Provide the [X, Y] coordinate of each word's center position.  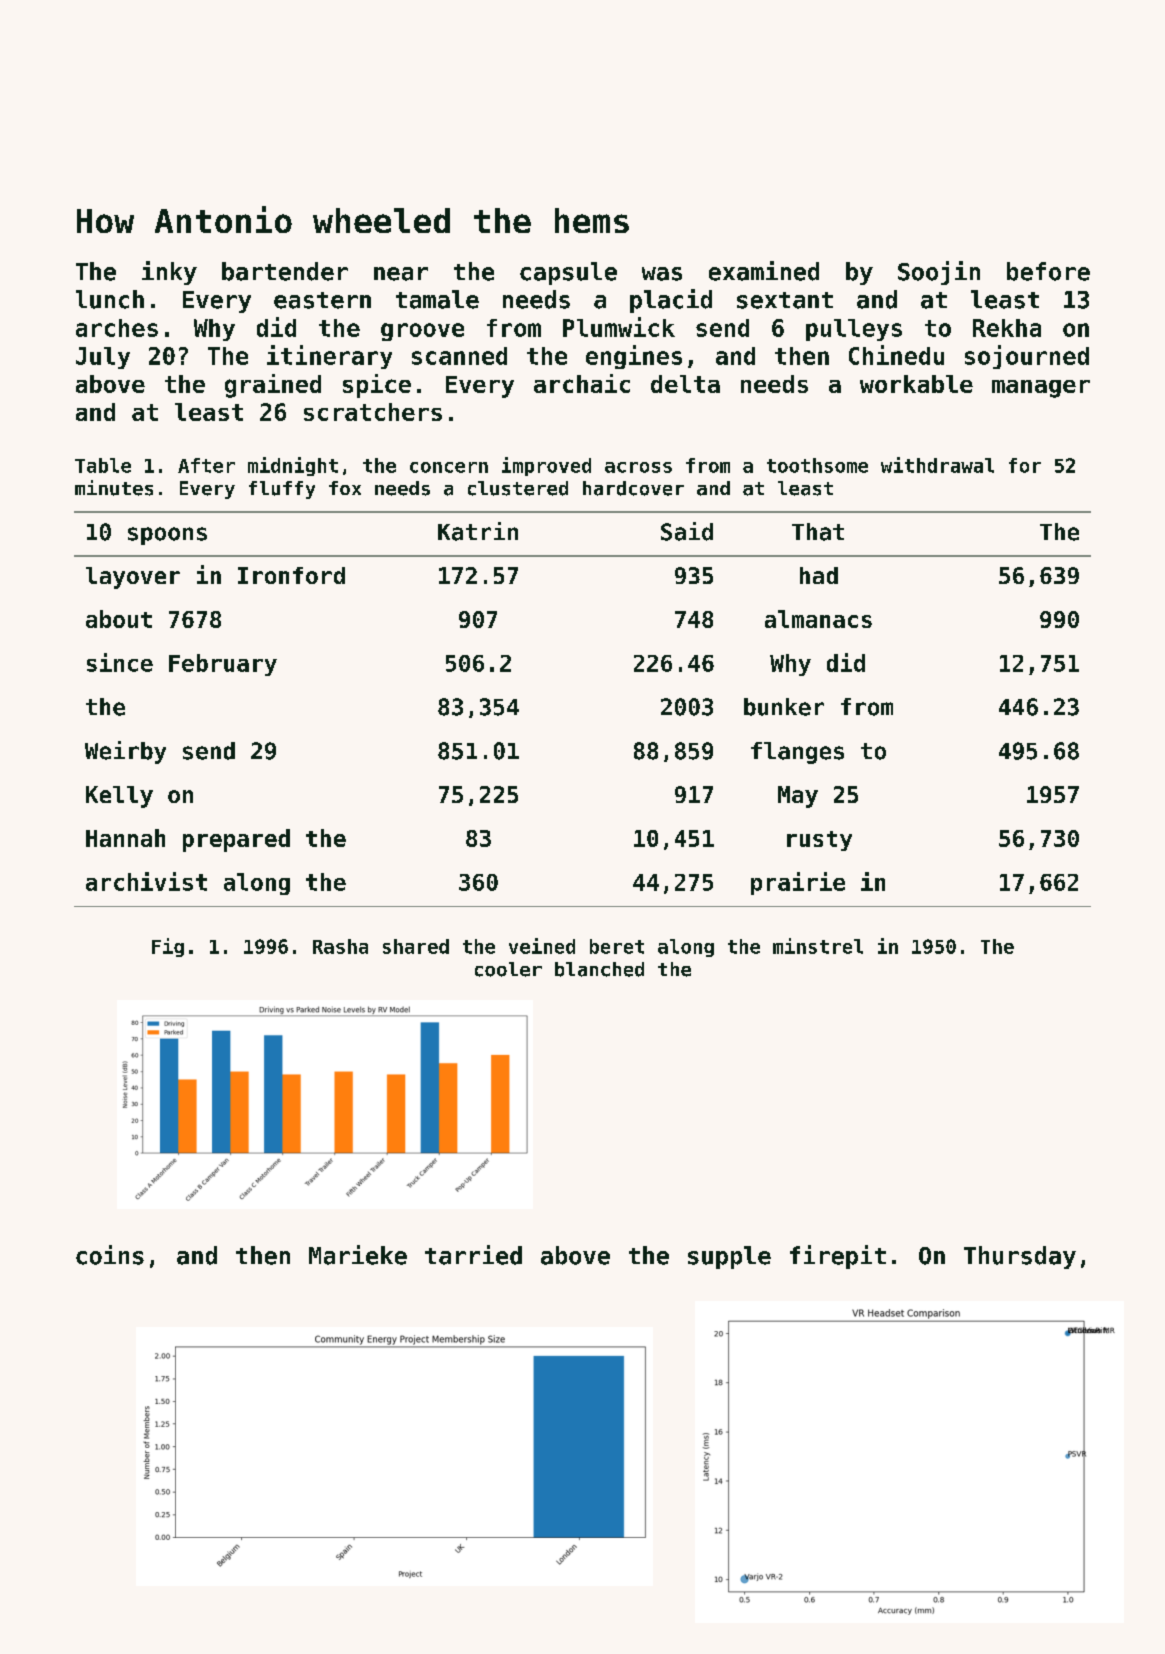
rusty [819, 841]
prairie [798, 883]
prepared [236, 840]
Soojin [939, 273]
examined [764, 271]
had [819, 575]
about [119, 619]
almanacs [818, 619]
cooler [508, 969]
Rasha [340, 946]
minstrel [818, 946]
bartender [285, 271]
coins [110, 1255]
